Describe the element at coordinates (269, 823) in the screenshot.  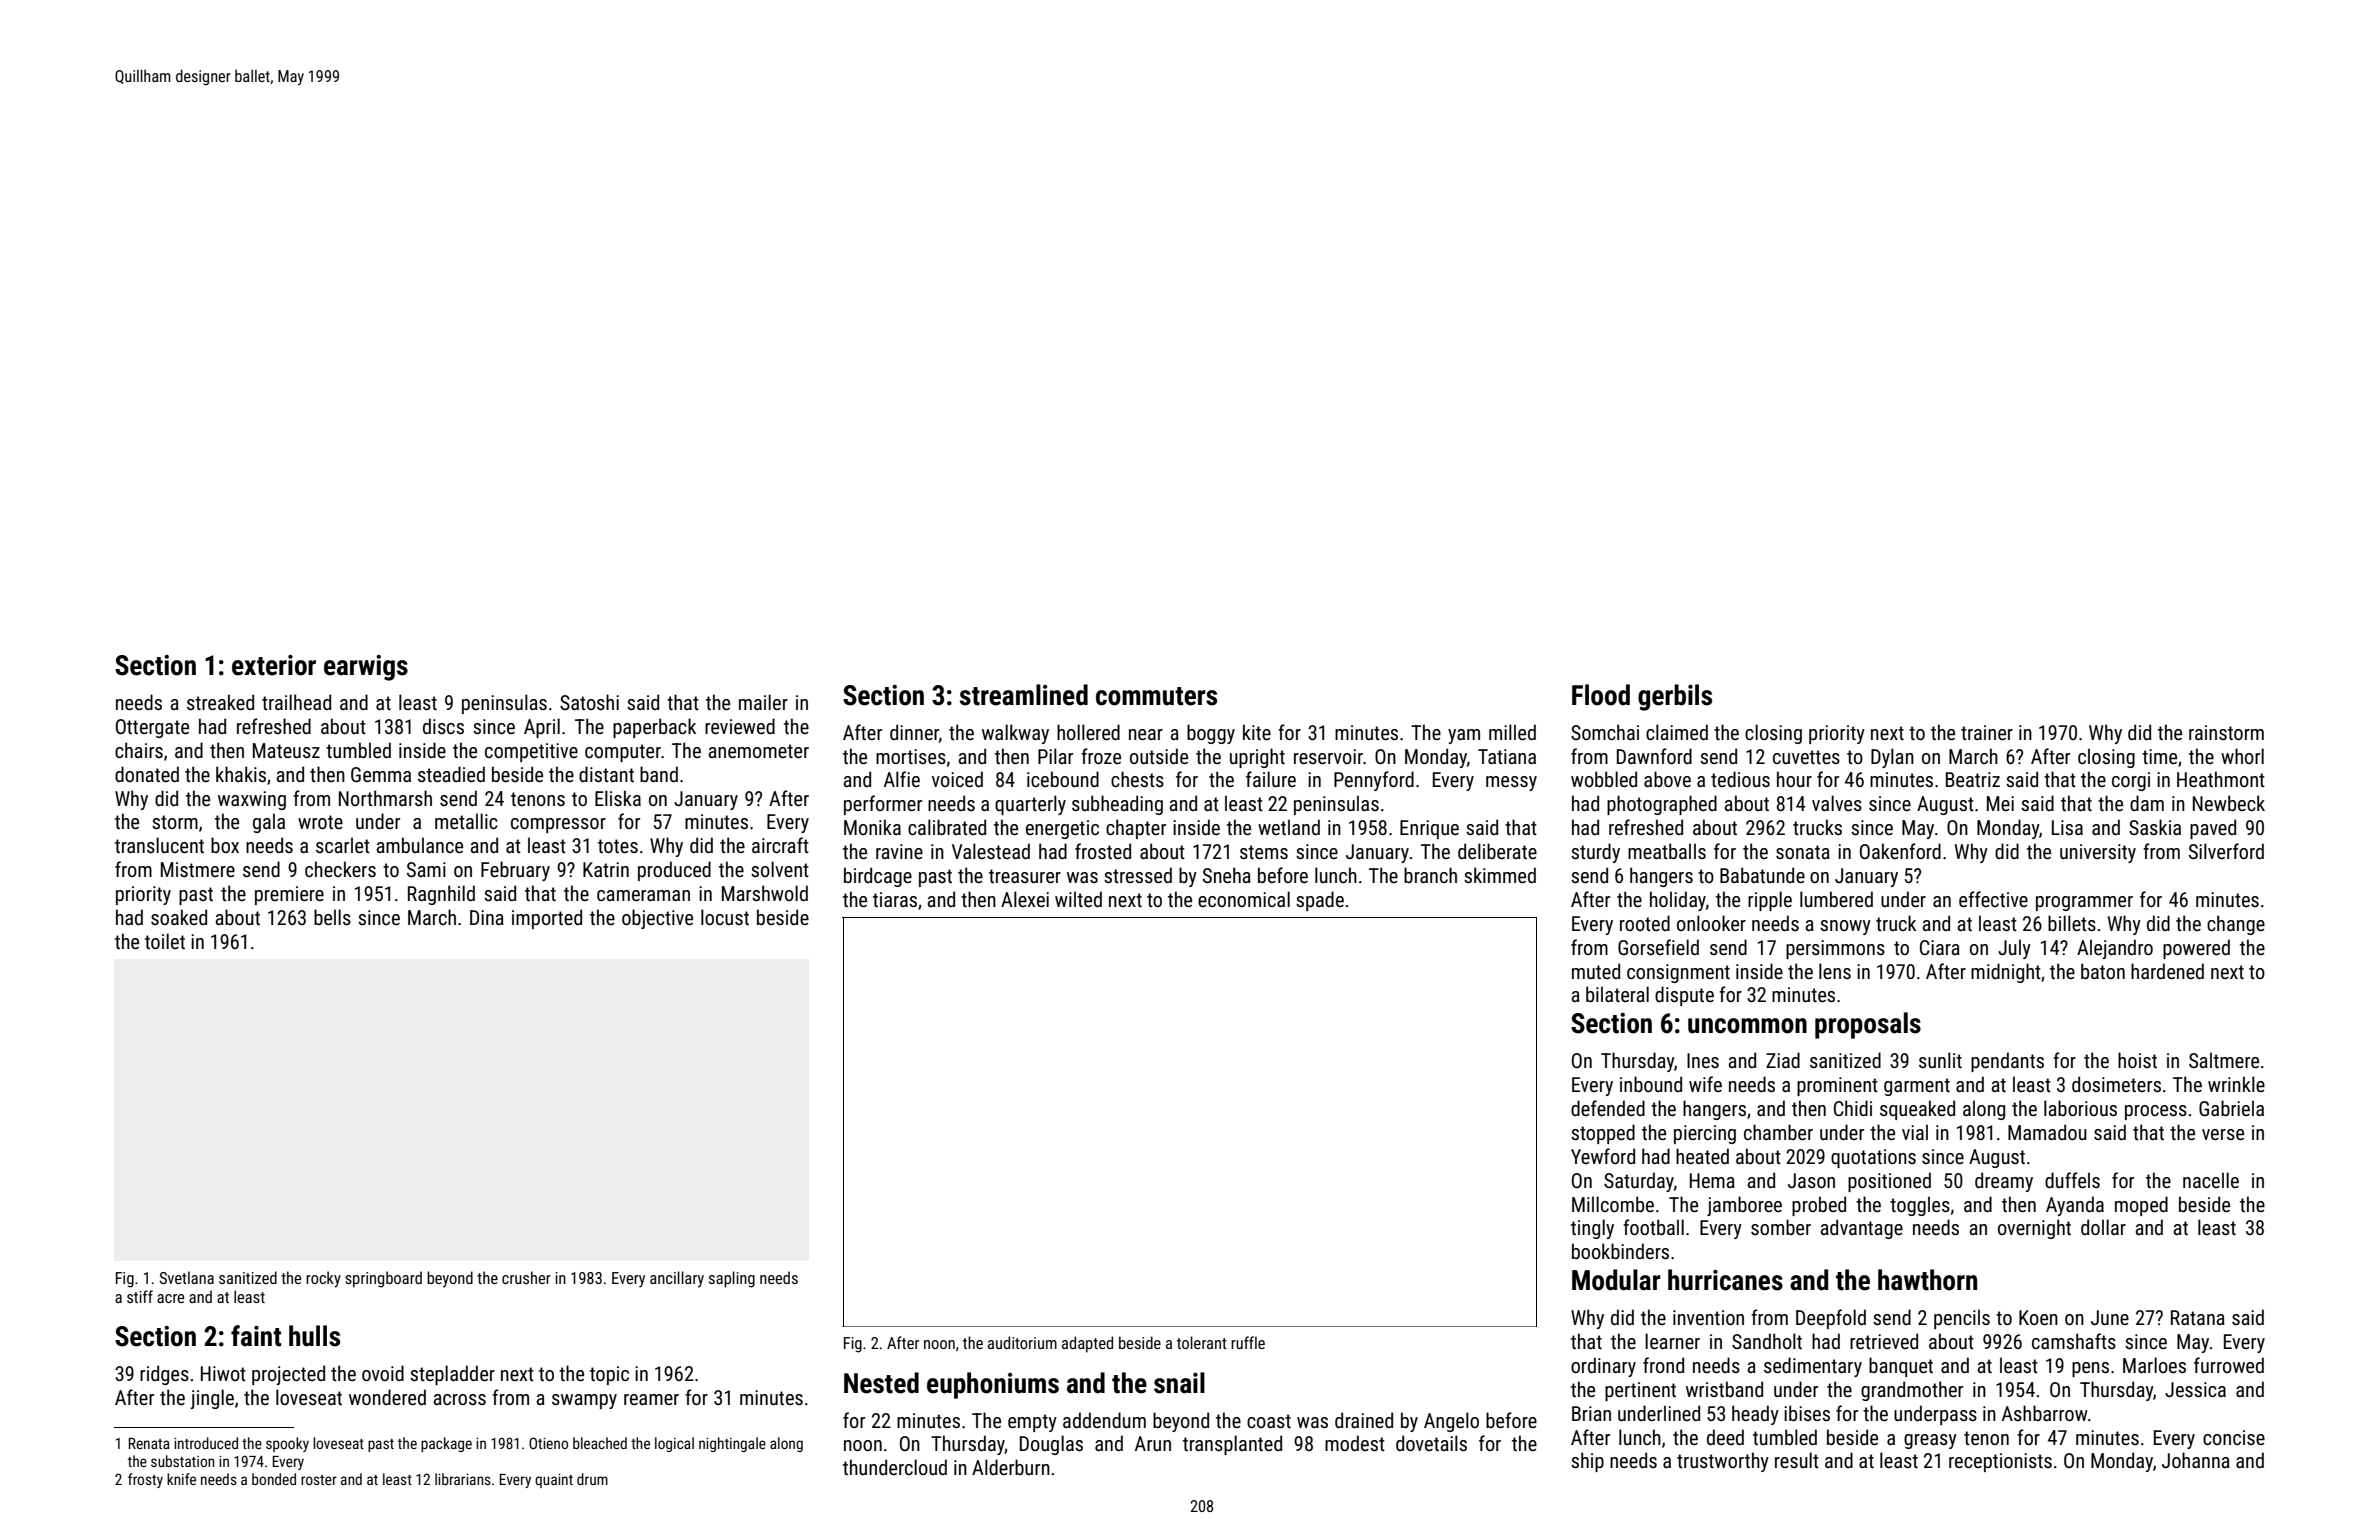
I see `gala` at that location.
